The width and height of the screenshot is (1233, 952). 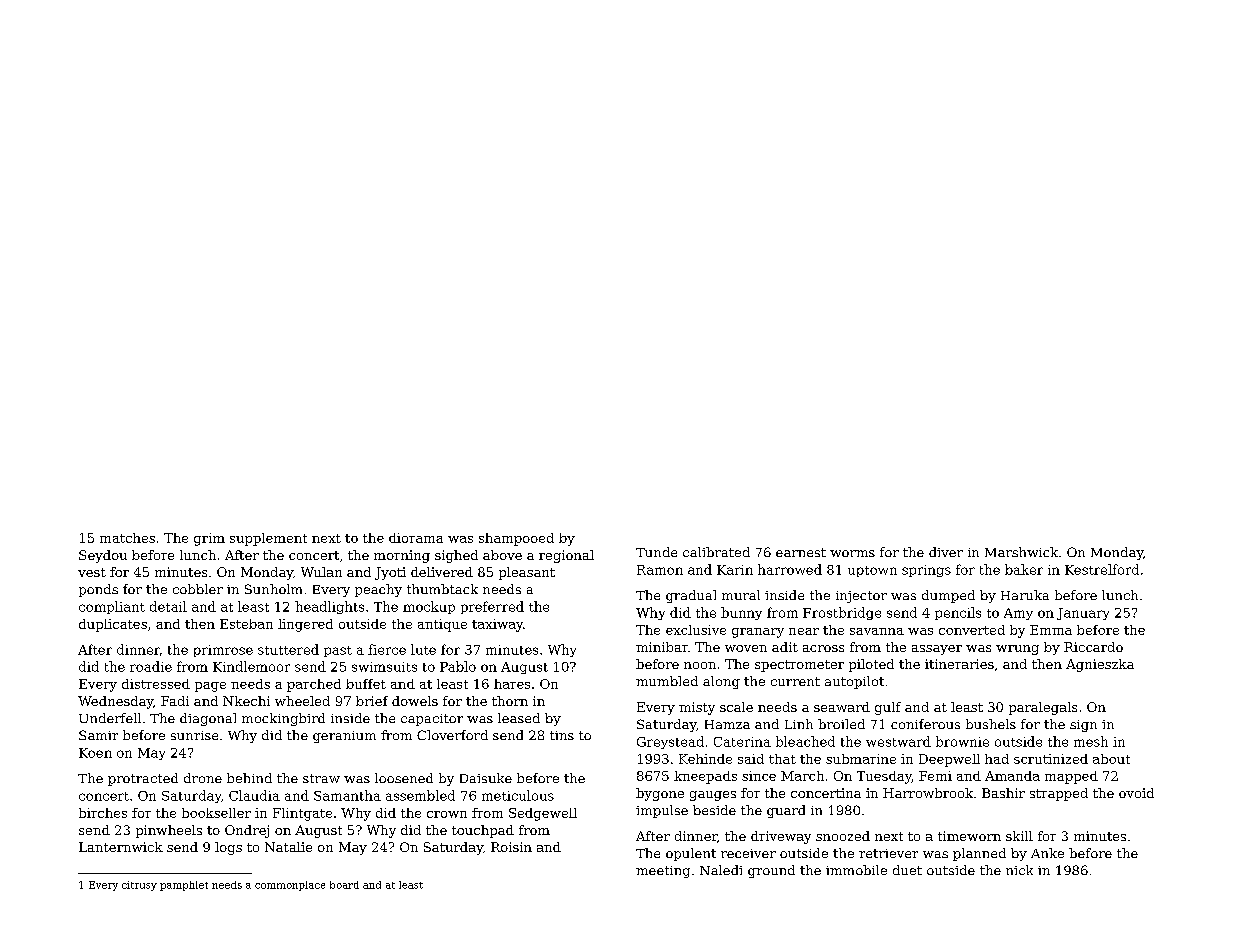 I want to click on along, so click(x=721, y=682).
